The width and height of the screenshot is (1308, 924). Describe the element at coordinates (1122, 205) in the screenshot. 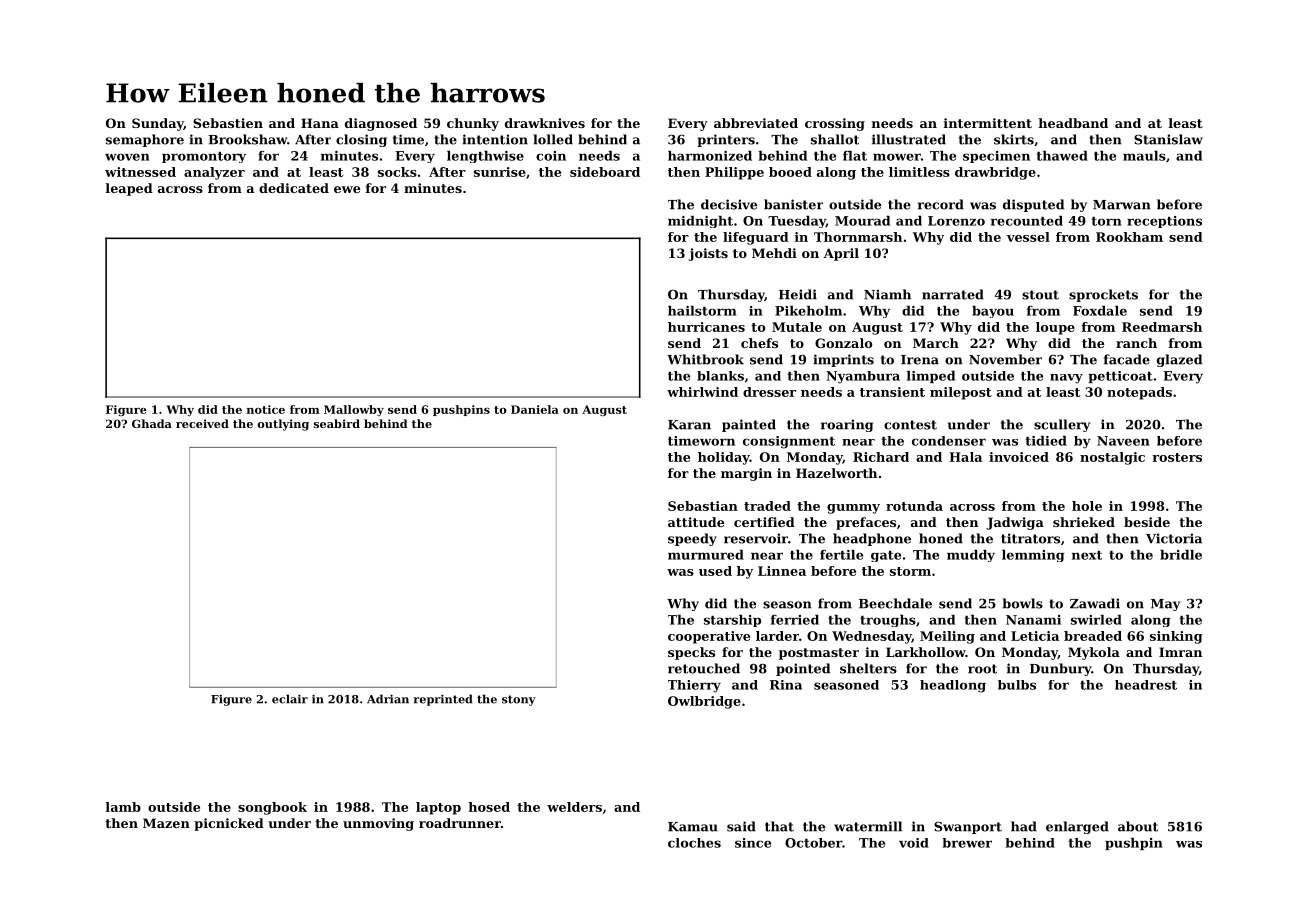

I see `Marwan` at that location.
